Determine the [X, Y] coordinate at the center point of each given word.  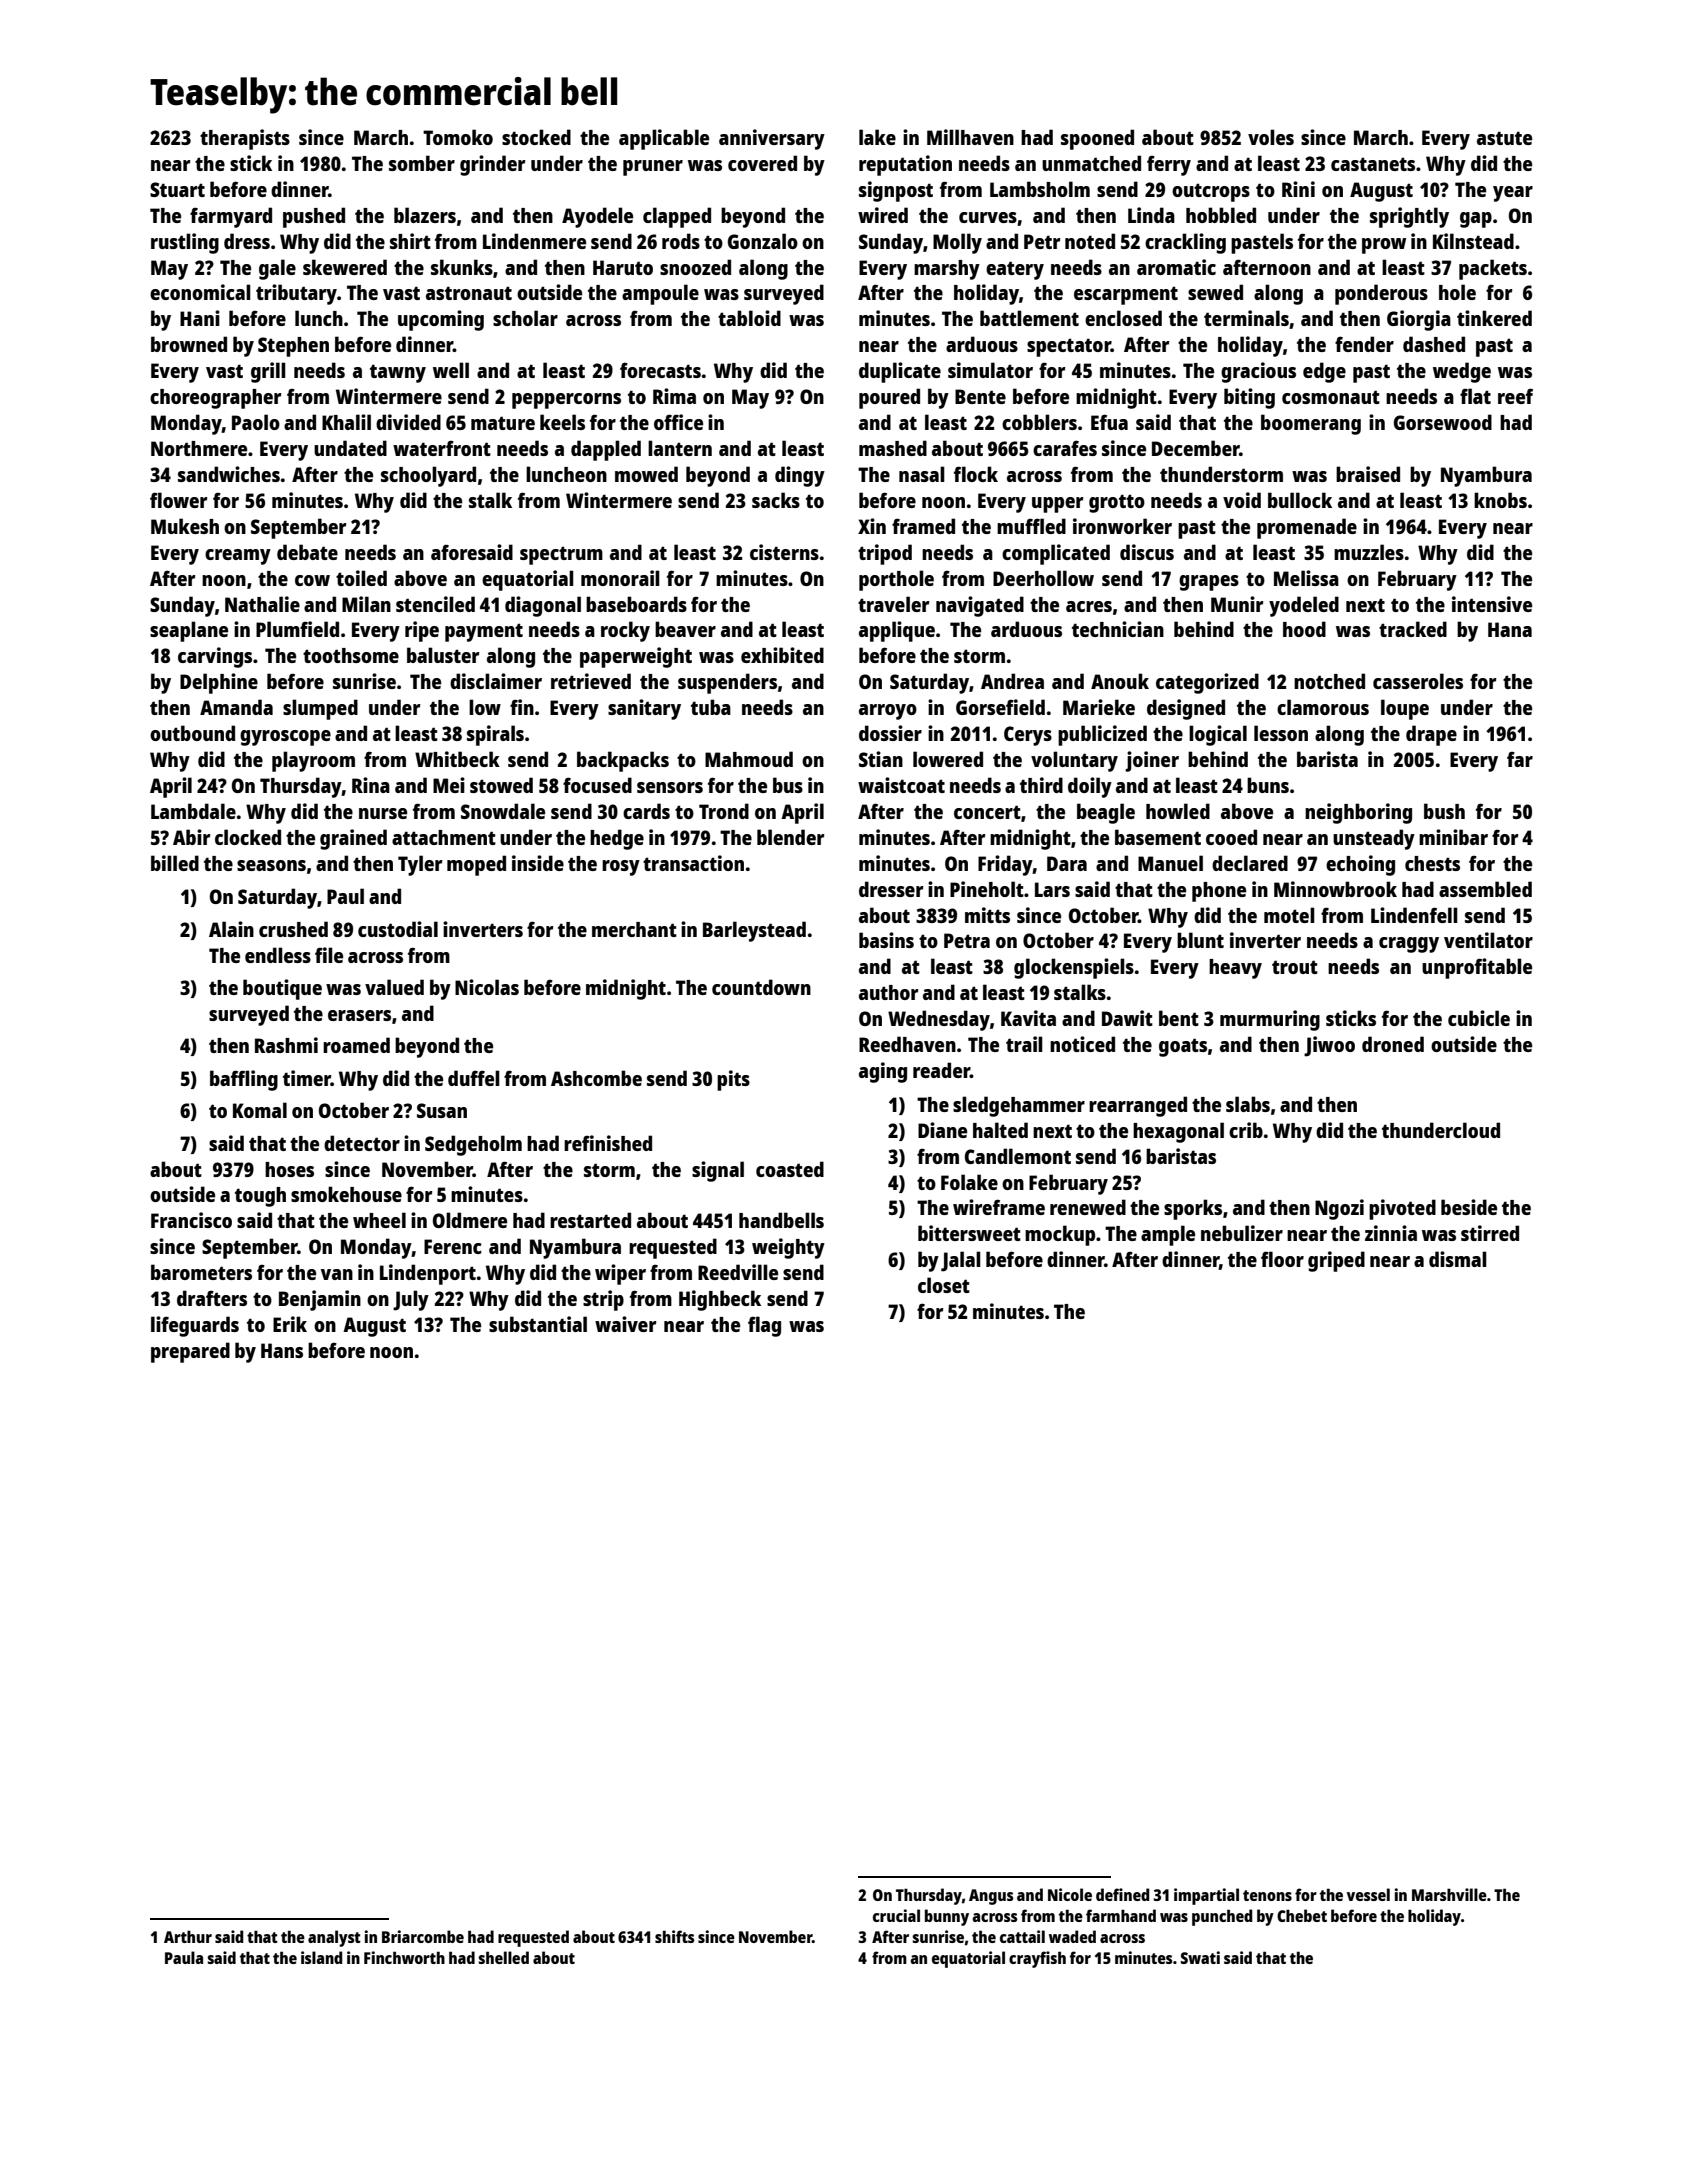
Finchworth [404, 1957]
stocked [536, 137]
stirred [1490, 1233]
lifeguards [195, 1326]
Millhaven [970, 137]
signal [718, 1171]
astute [1504, 138]
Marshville [1449, 1894]
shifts [675, 1936]
